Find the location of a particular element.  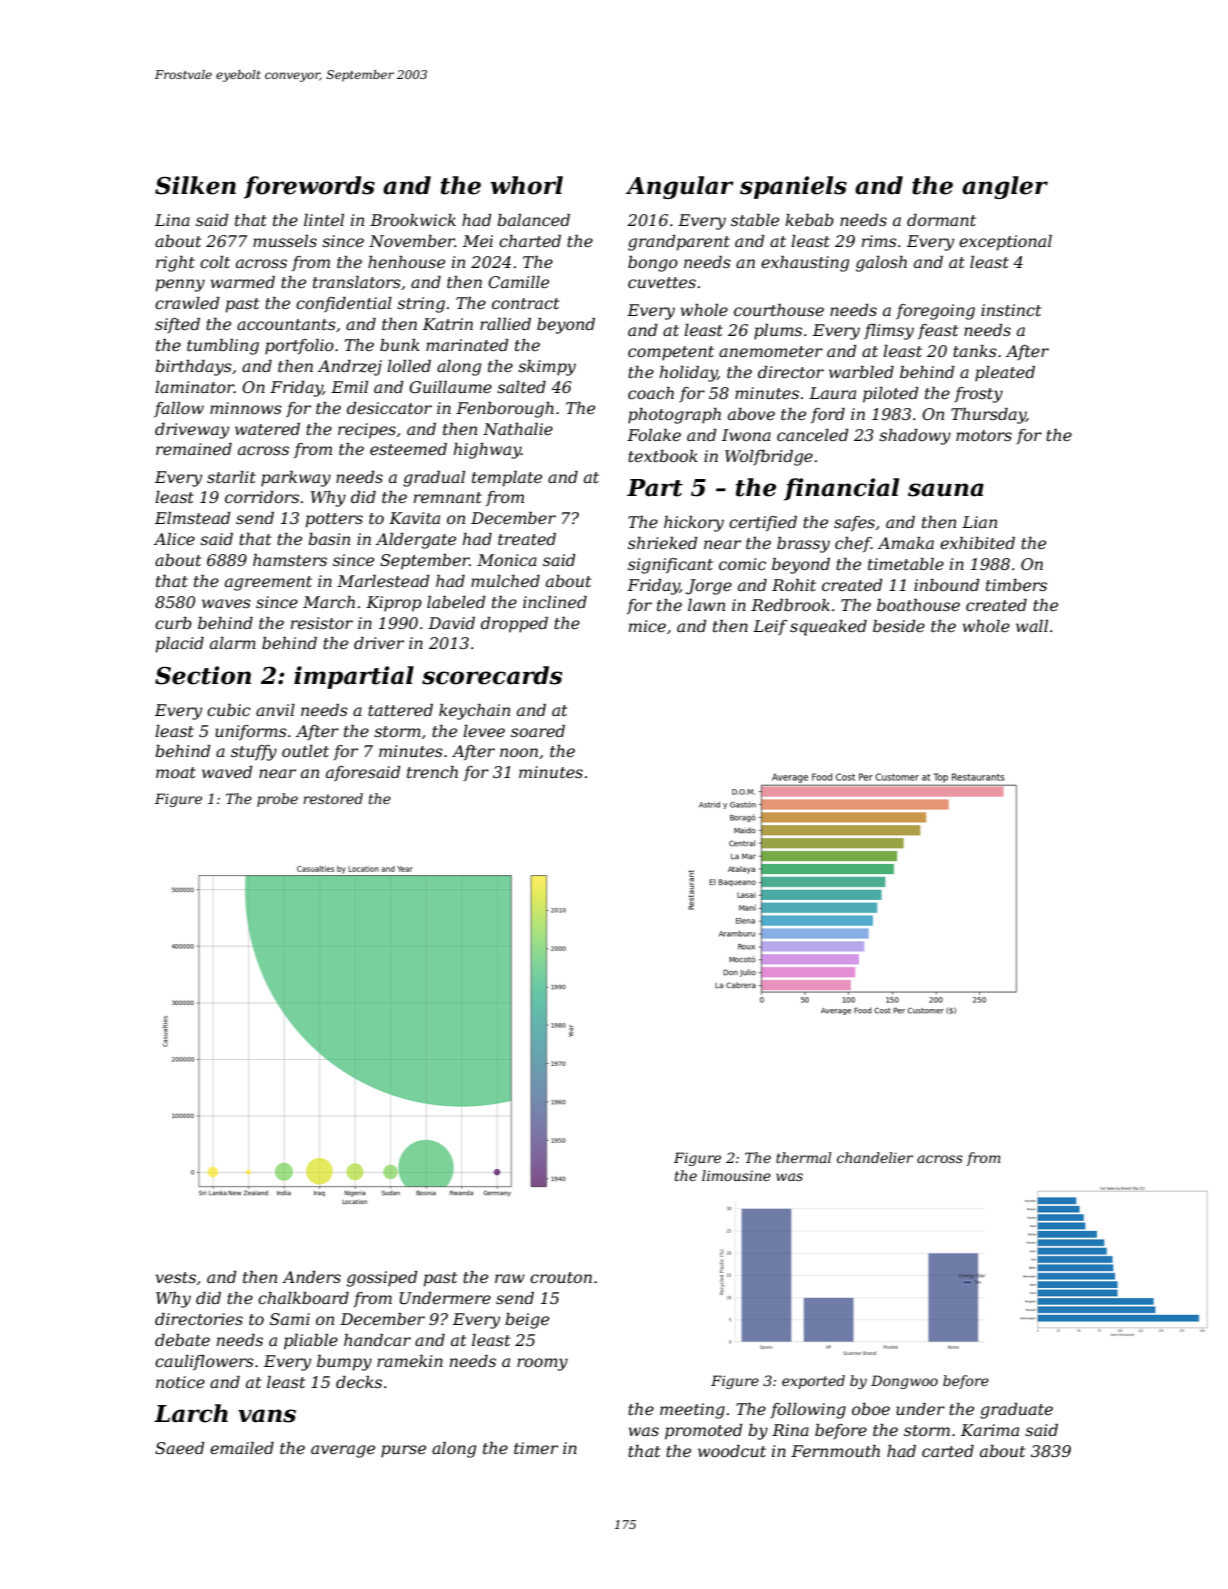

Anders is located at coordinates (311, 1277).
